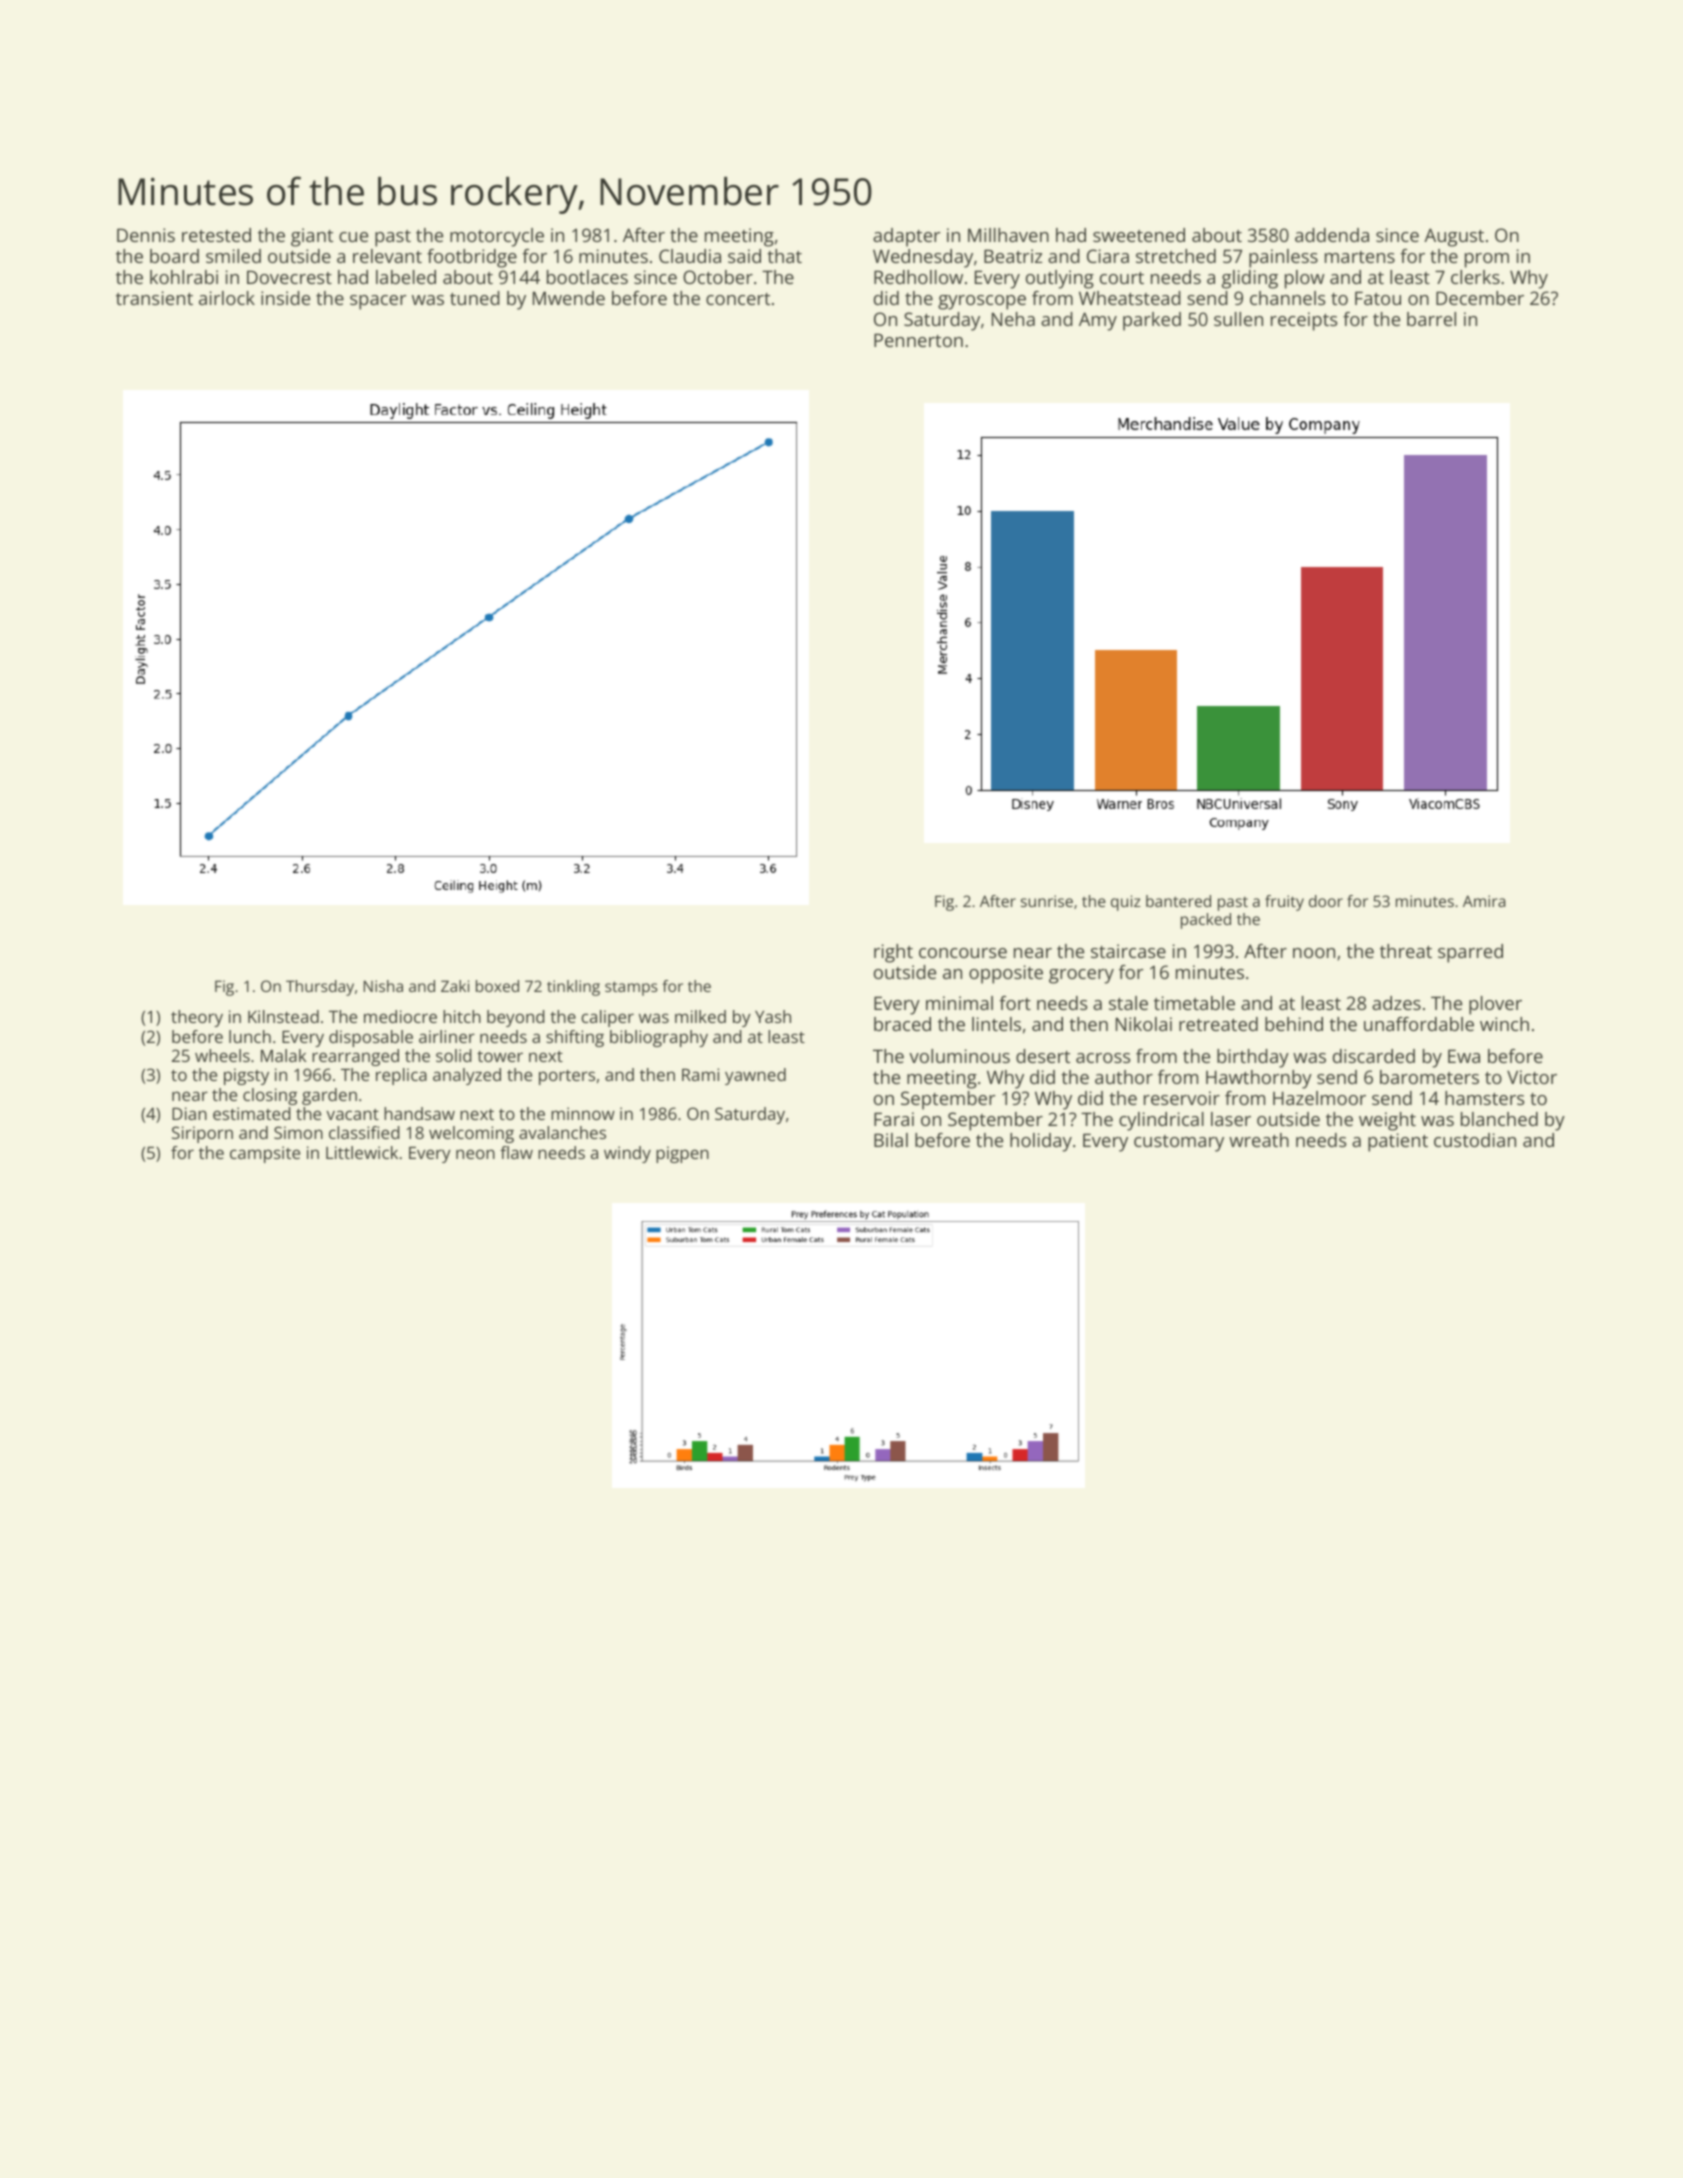 This screenshot has height=2178, width=1683. Describe the element at coordinates (154, 298) in the screenshot. I see `transient` at that location.
